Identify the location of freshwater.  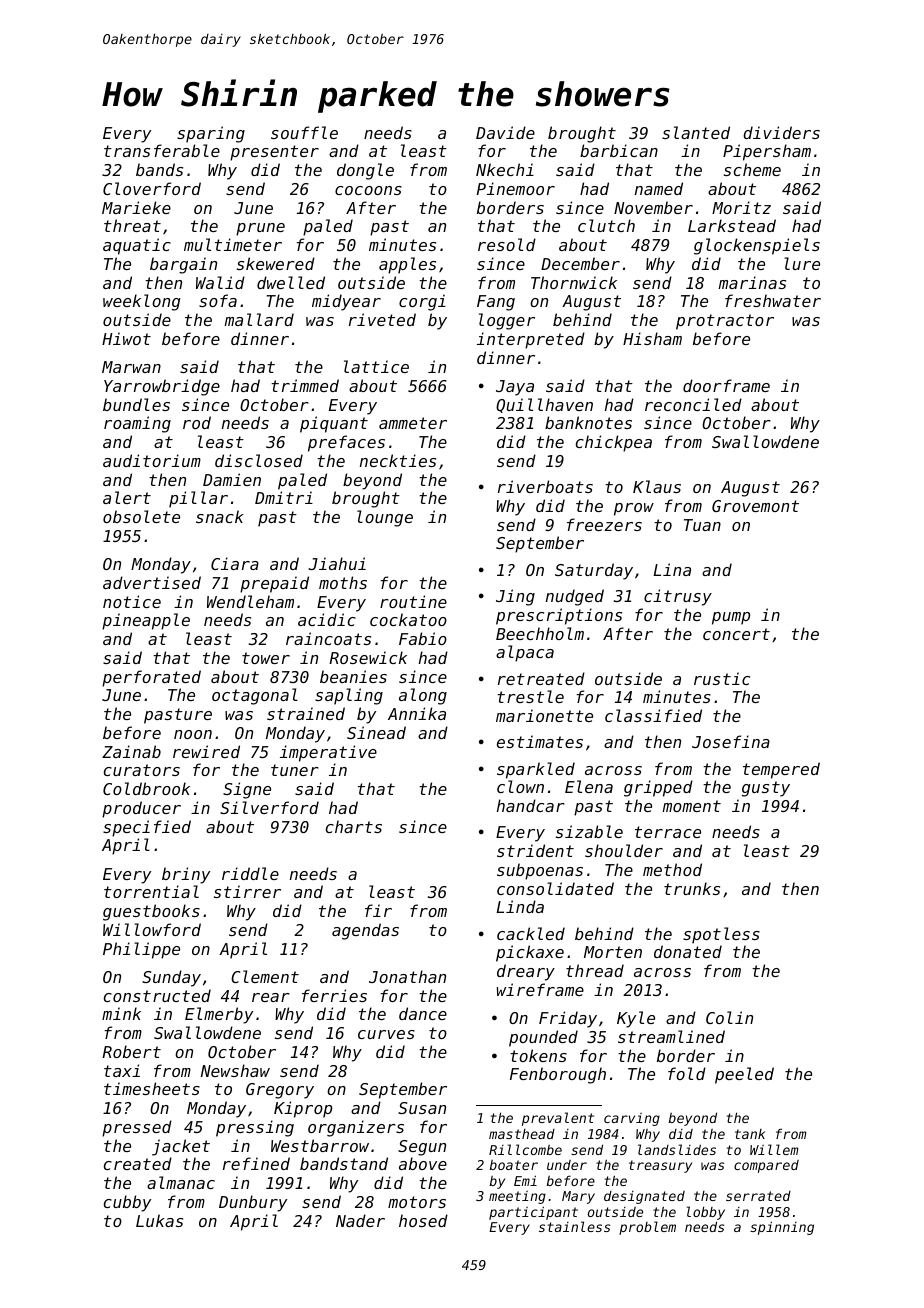
(773, 300).
